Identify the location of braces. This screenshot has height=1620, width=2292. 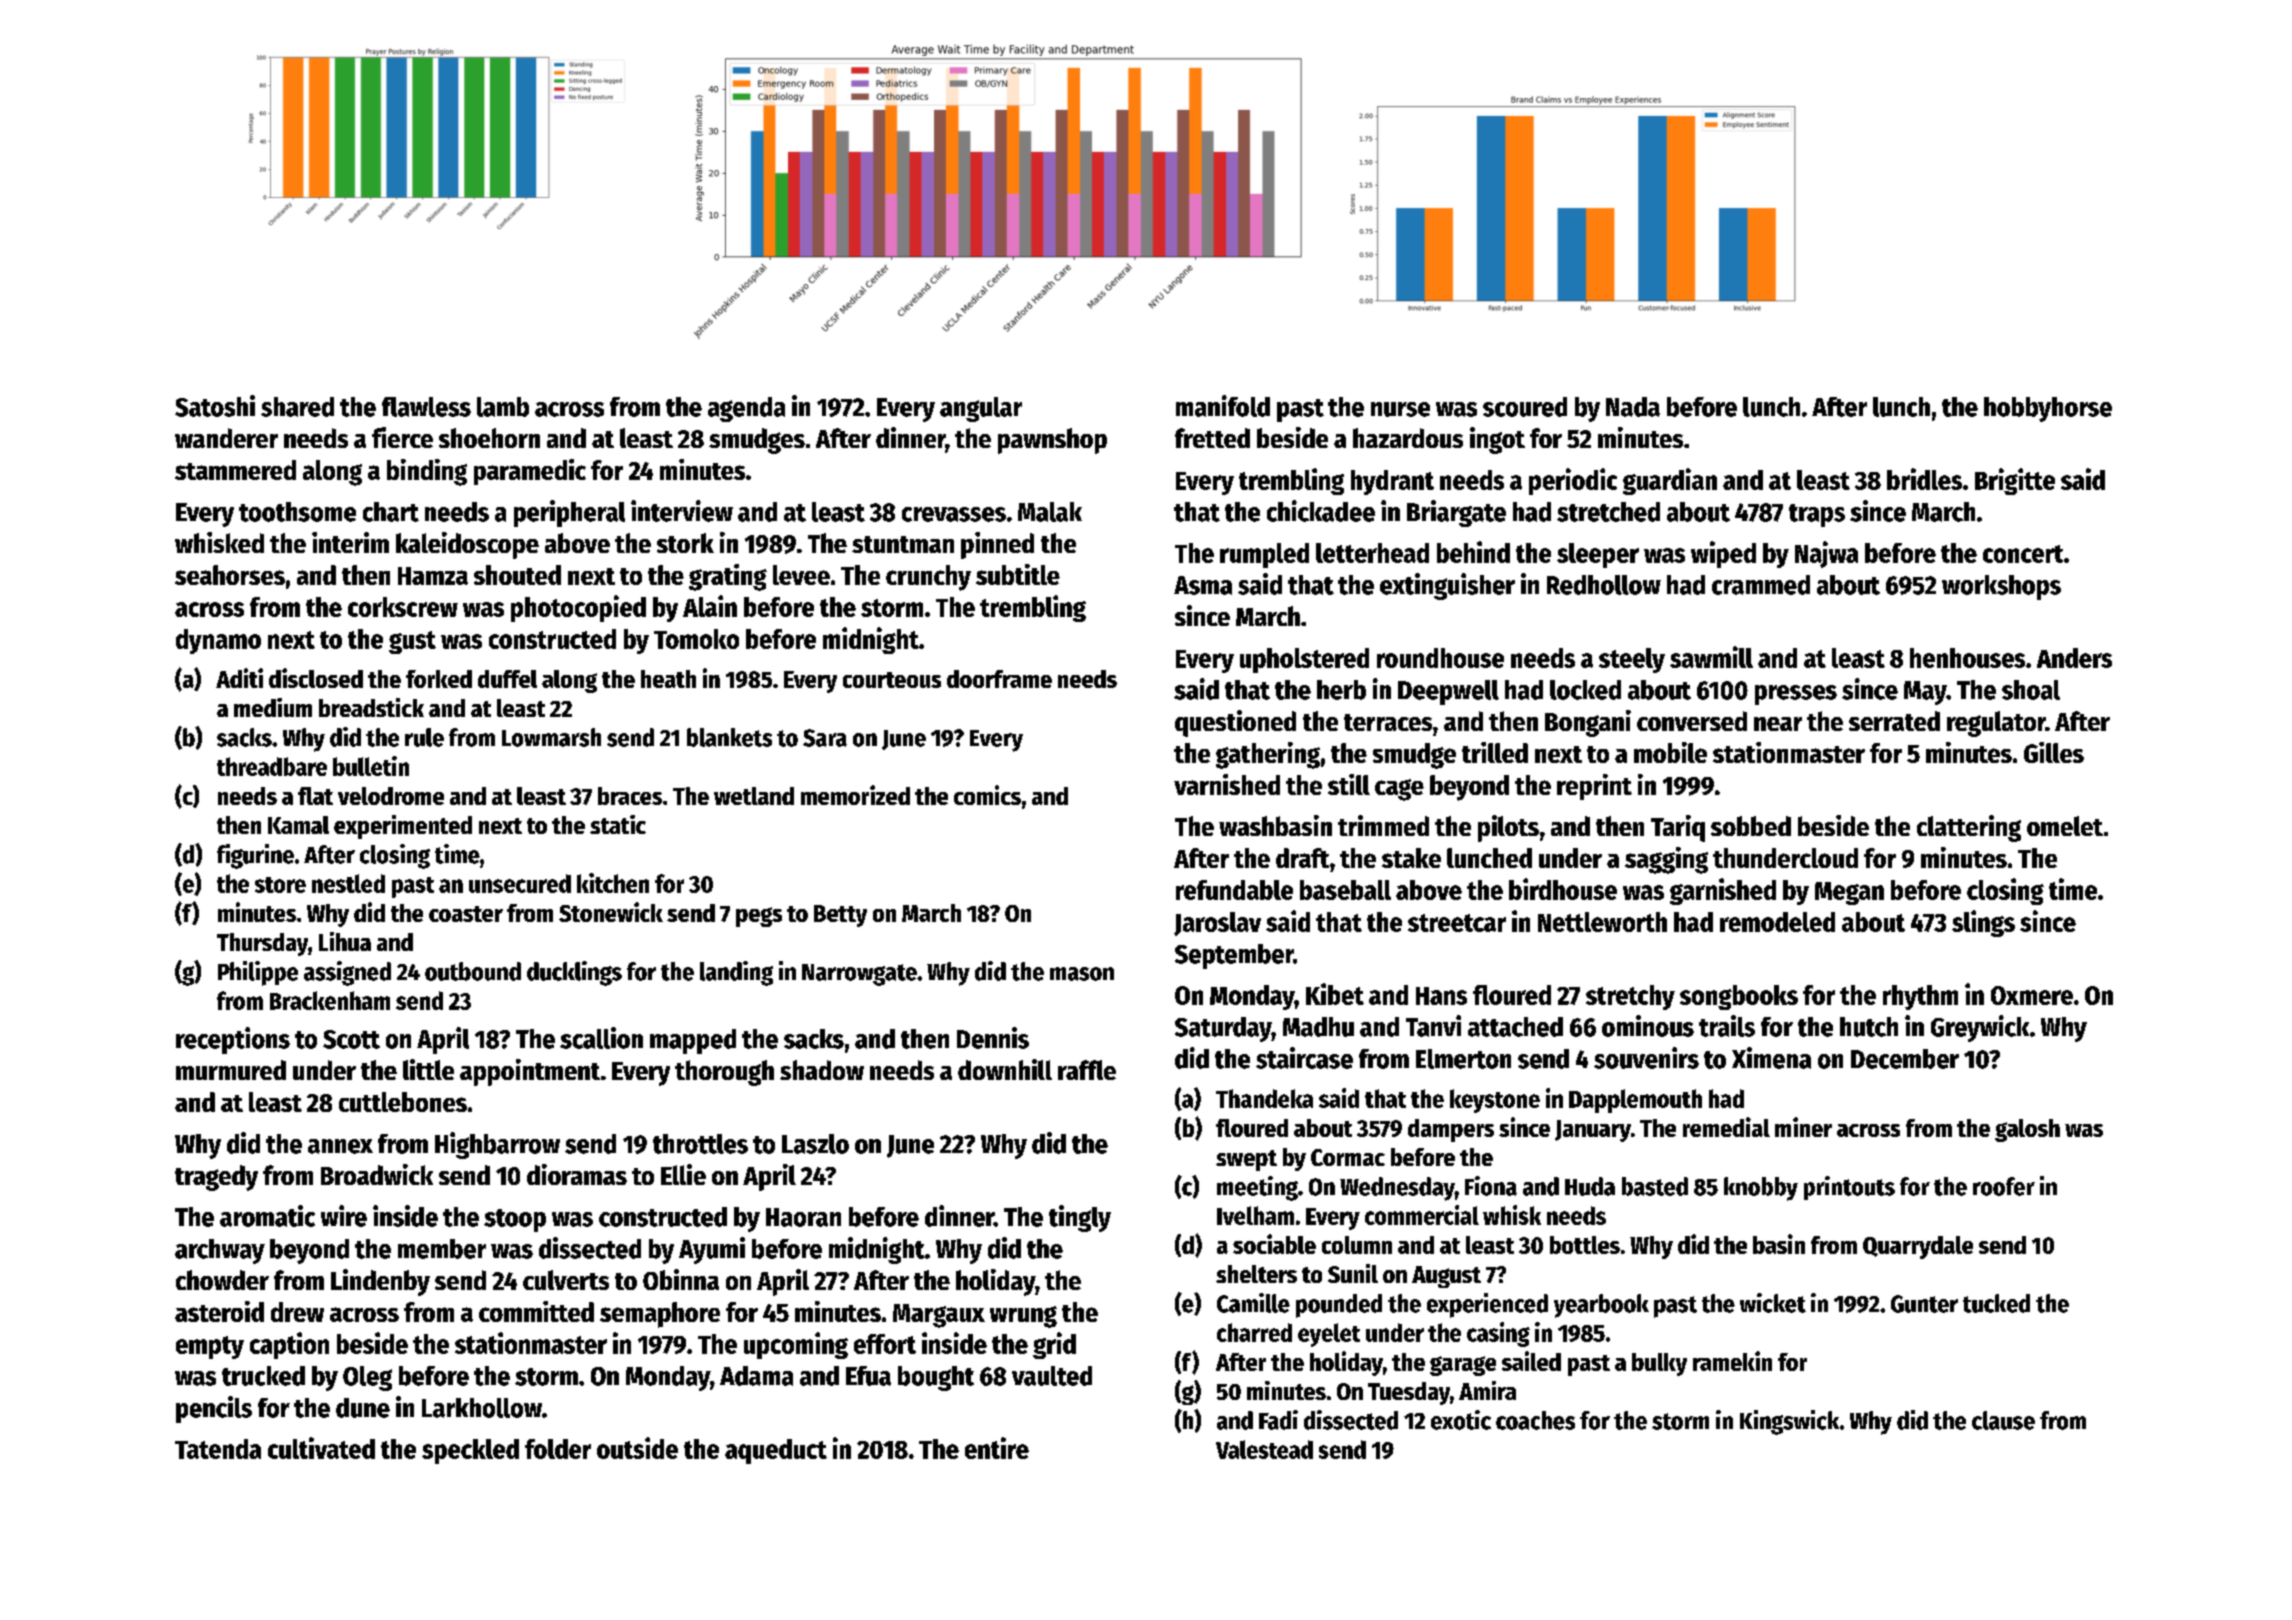
(630, 796).
